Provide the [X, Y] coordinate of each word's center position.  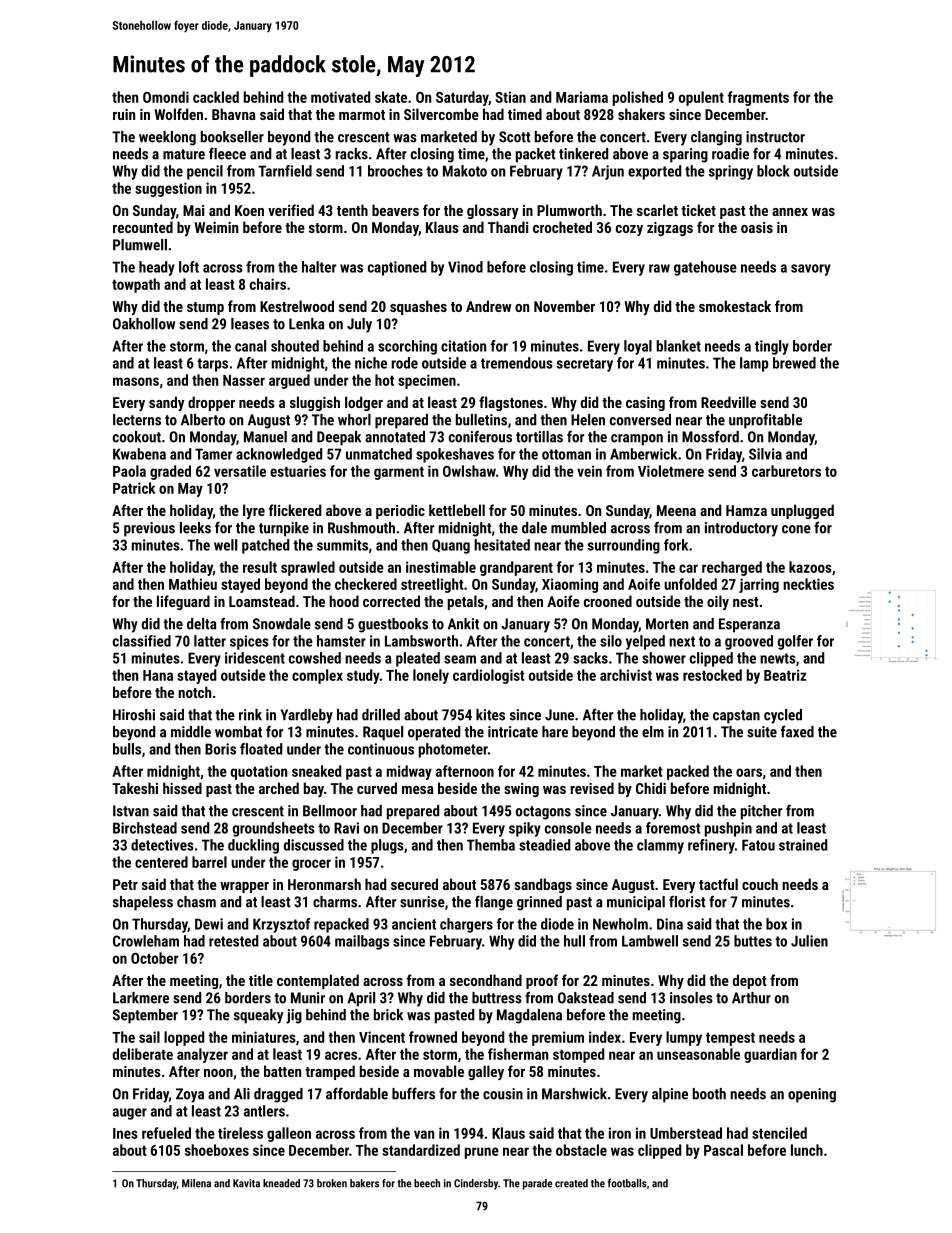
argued [289, 381]
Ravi [346, 828]
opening [812, 1095]
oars [749, 772]
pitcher [761, 812]
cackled [216, 97]
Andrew [488, 306]
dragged [278, 1095]
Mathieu [193, 584]
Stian [510, 97]
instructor [775, 137]
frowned [433, 1037]
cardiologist [489, 676]
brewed [794, 363]
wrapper [244, 887]
